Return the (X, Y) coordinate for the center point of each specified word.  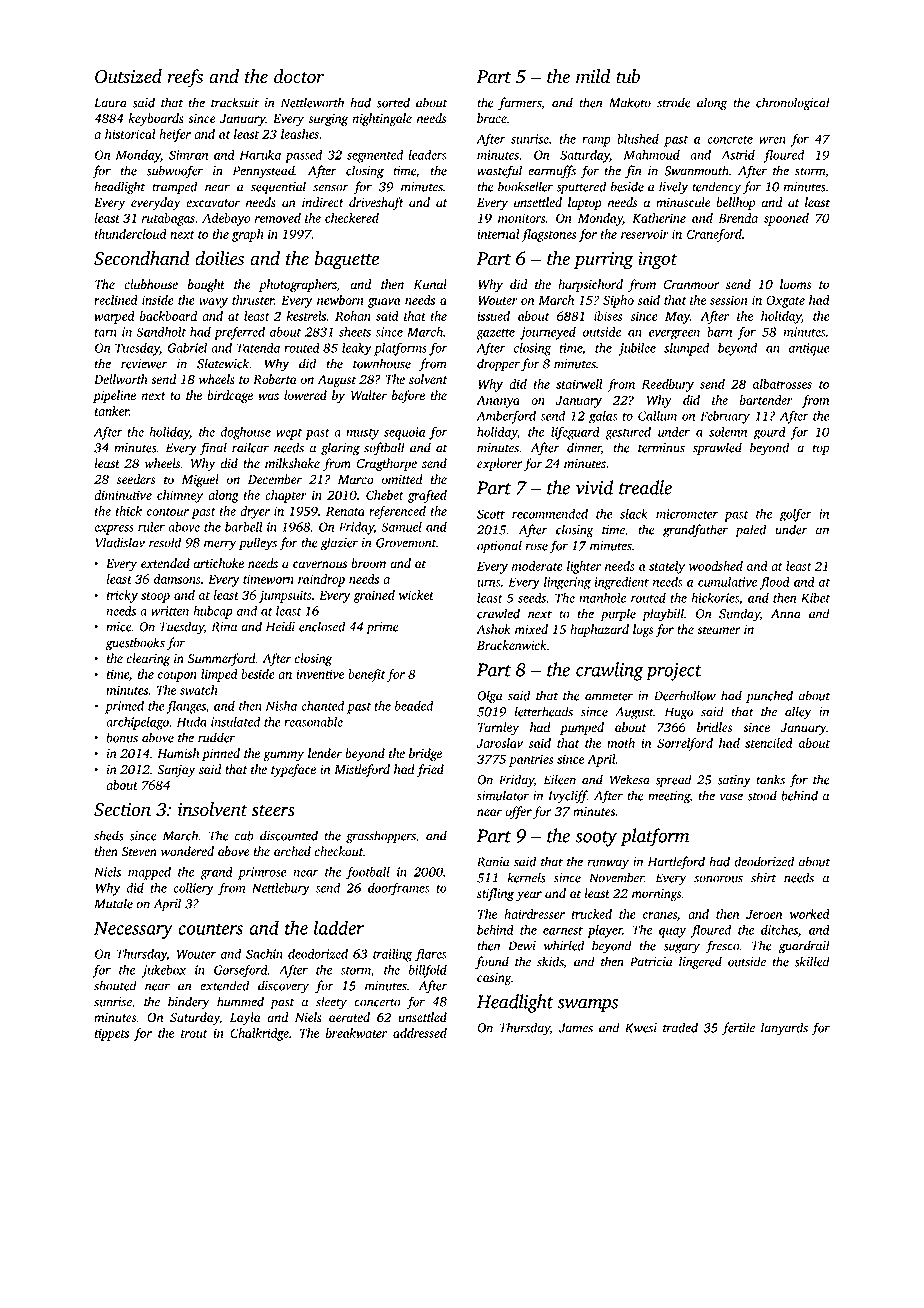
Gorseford (241, 971)
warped (114, 317)
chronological (793, 104)
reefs (185, 78)
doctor (299, 76)
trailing (392, 955)
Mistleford (362, 770)
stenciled (769, 743)
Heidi (280, 626)
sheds (108, 835)
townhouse (382, 363)
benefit (366, 675)
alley (798, 713)
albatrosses (782, 384)
